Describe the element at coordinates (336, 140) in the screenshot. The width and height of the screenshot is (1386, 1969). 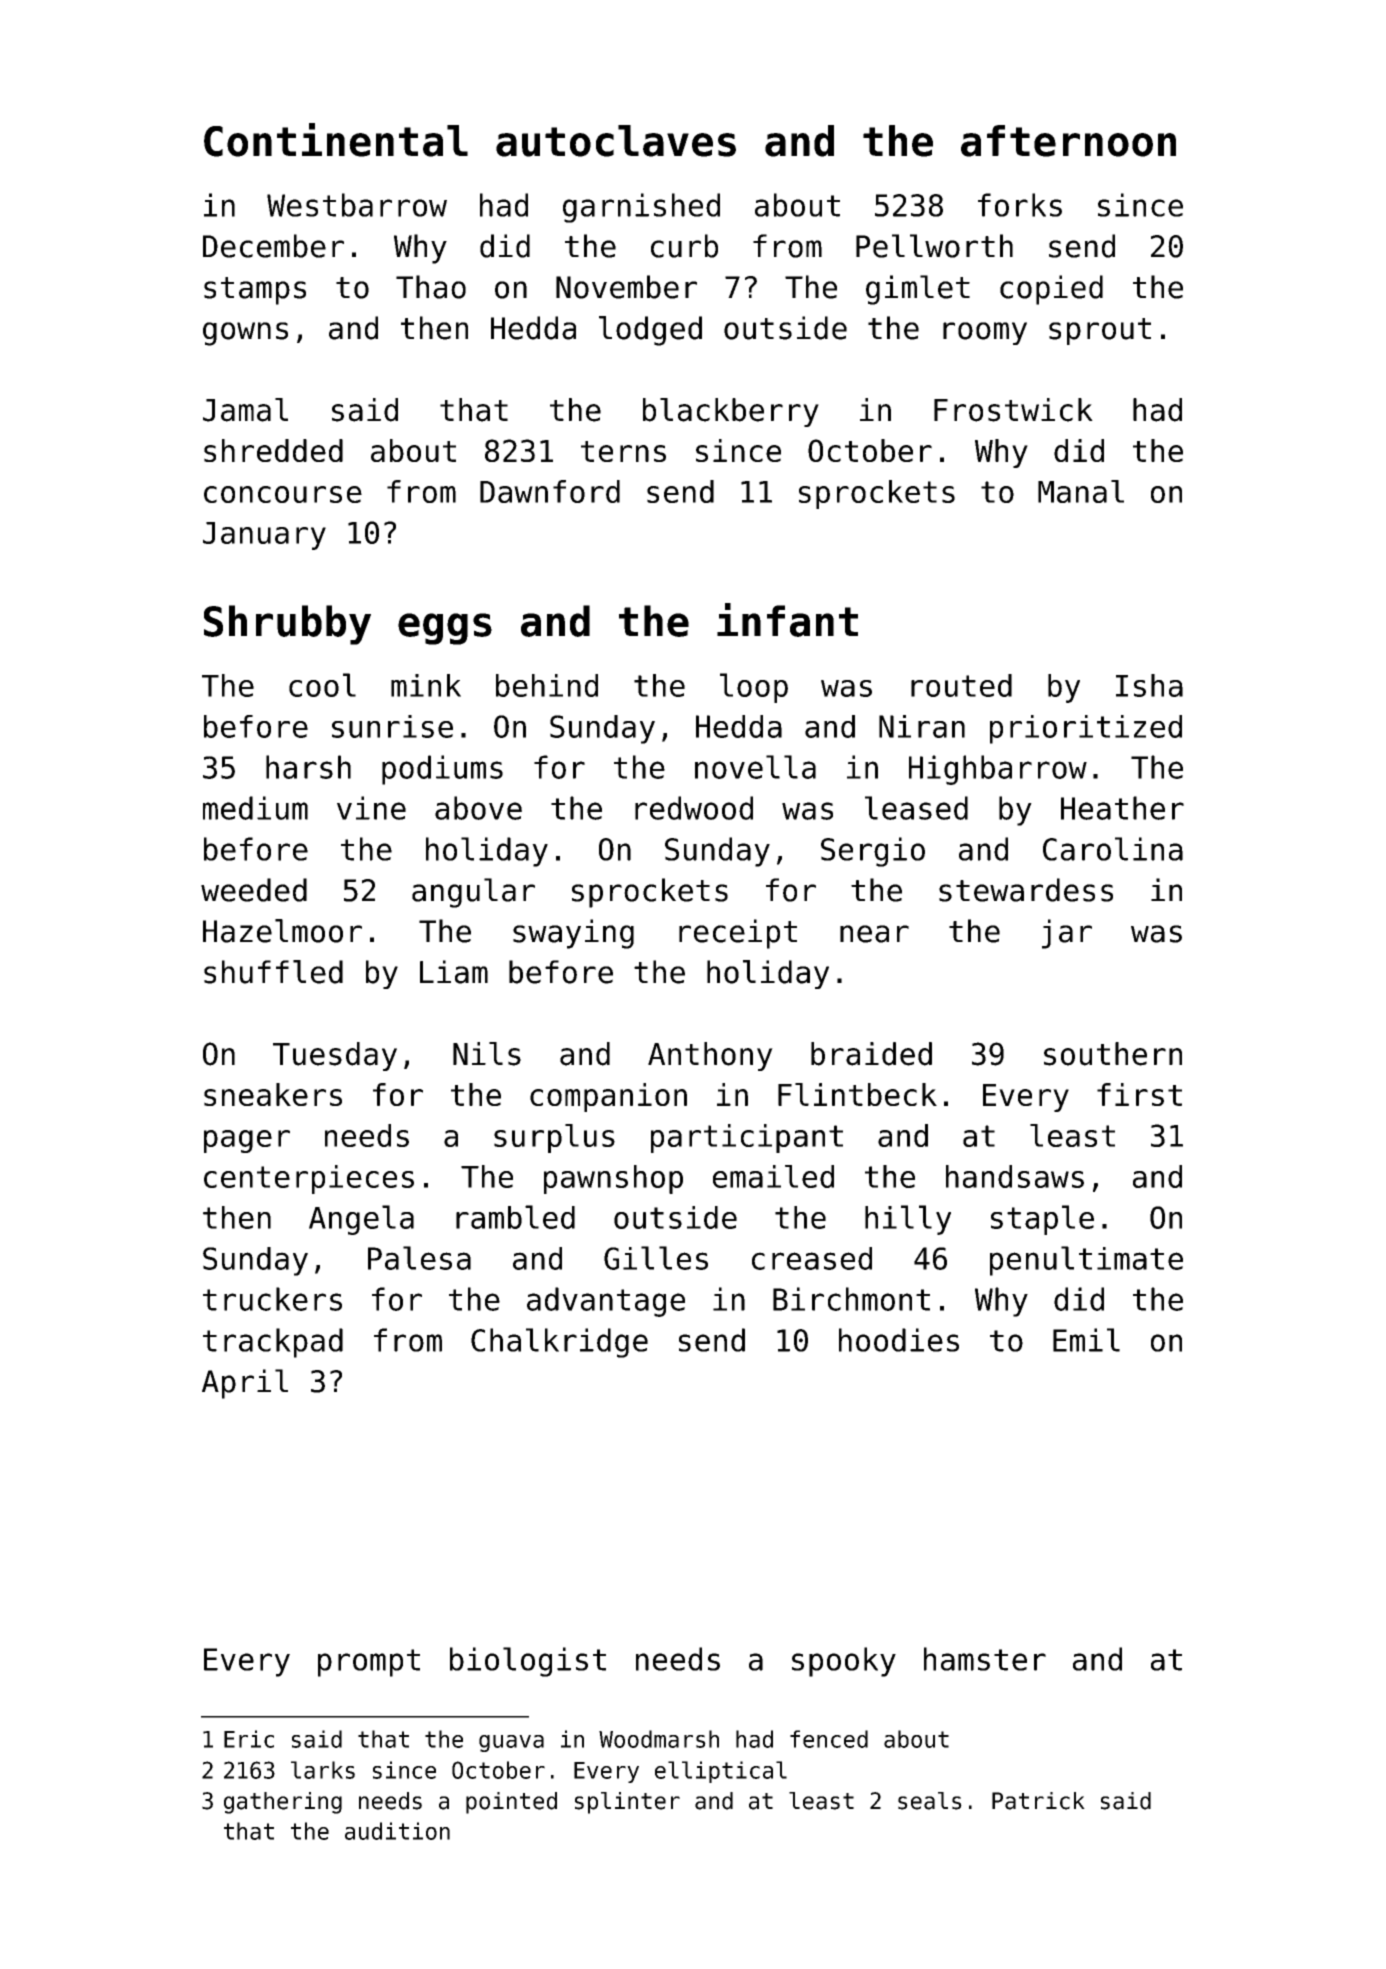
I see `Continental` at that location.
